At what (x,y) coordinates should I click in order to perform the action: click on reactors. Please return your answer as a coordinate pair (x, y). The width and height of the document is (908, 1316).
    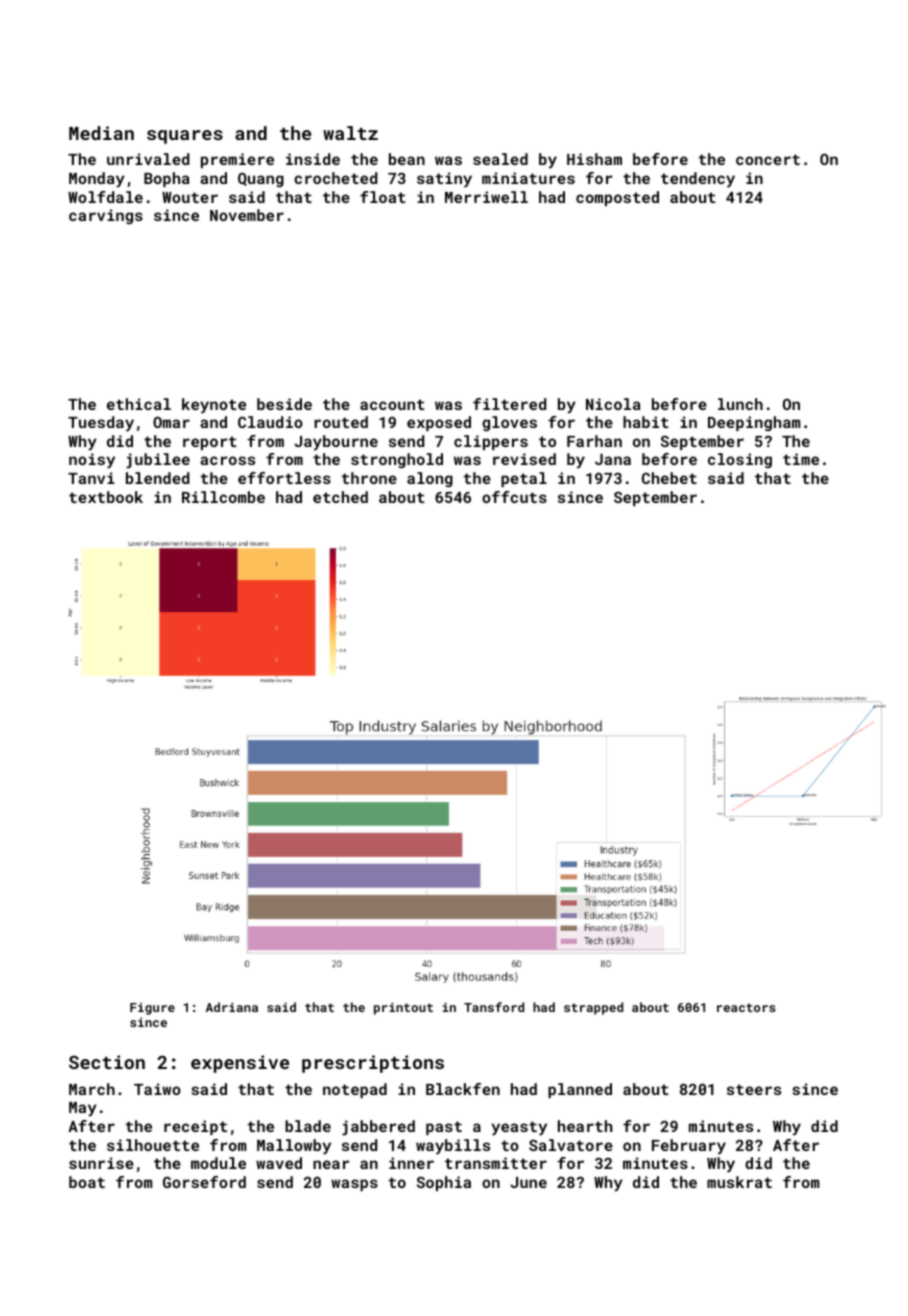
    Looking at the image, I should click on (746, 1007).
